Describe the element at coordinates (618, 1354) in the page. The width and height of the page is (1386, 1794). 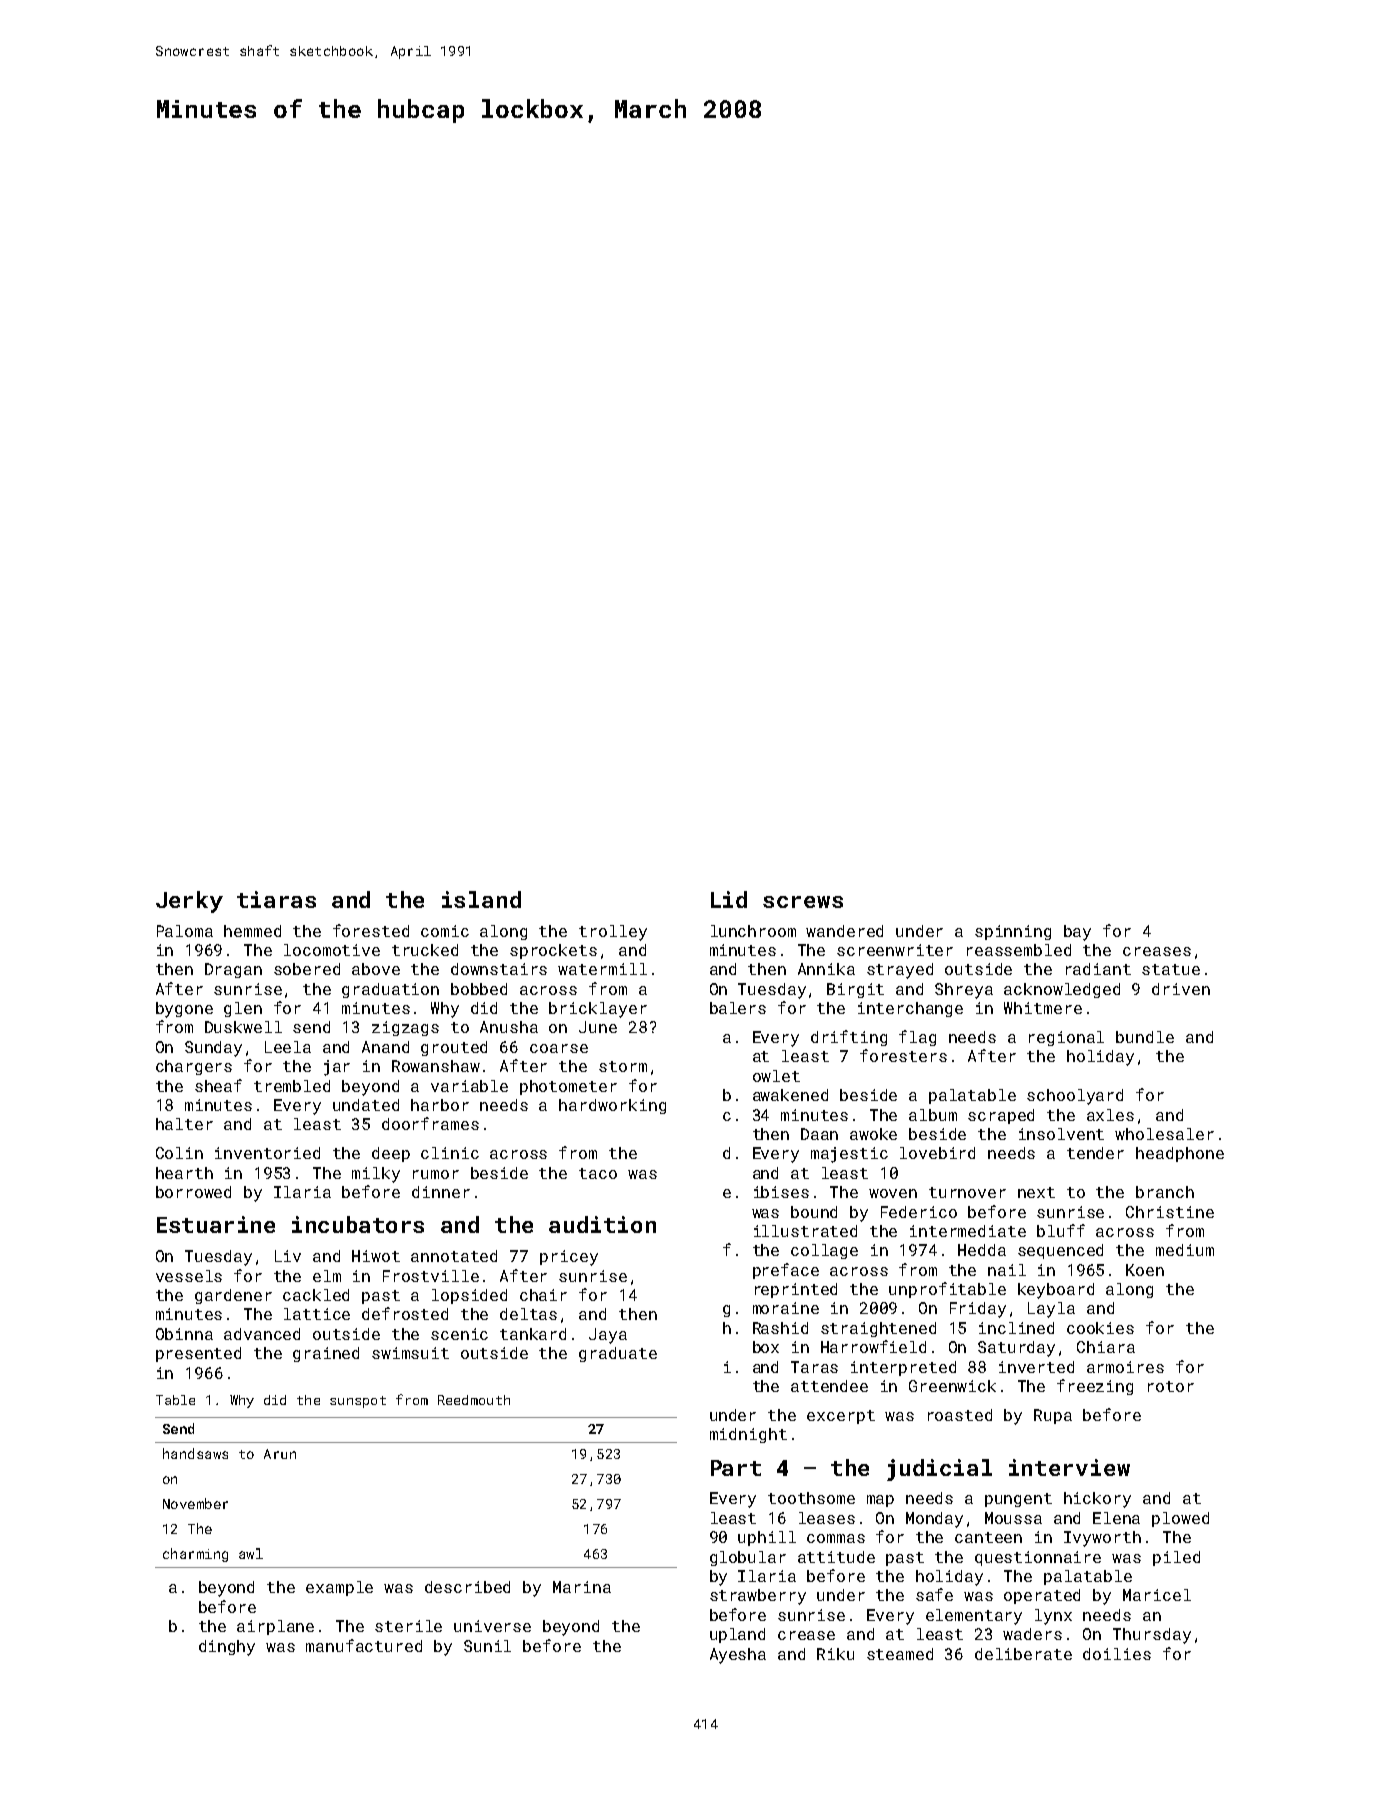
I see `graduate` at that location.
